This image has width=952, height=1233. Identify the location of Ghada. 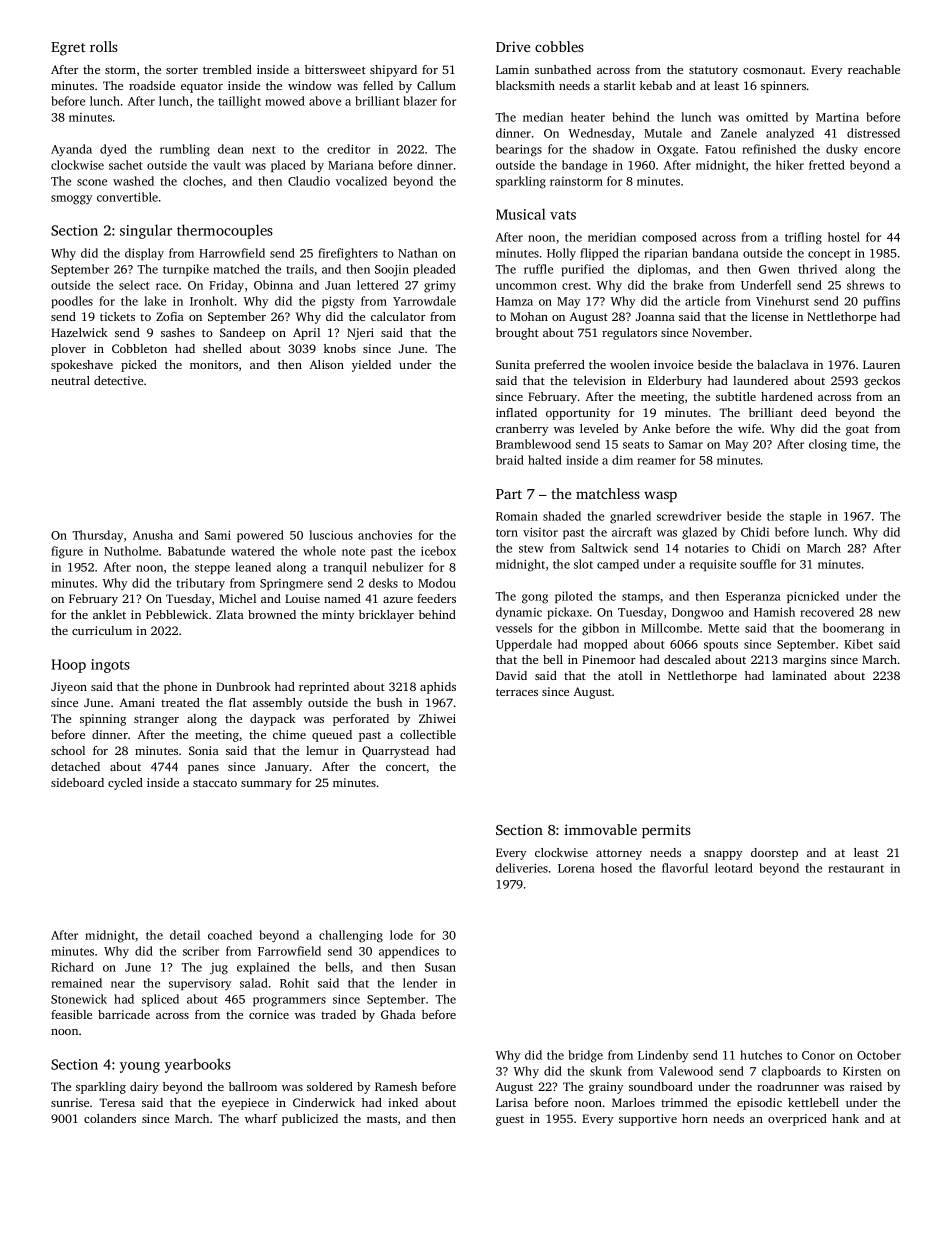
(398, 1014).
